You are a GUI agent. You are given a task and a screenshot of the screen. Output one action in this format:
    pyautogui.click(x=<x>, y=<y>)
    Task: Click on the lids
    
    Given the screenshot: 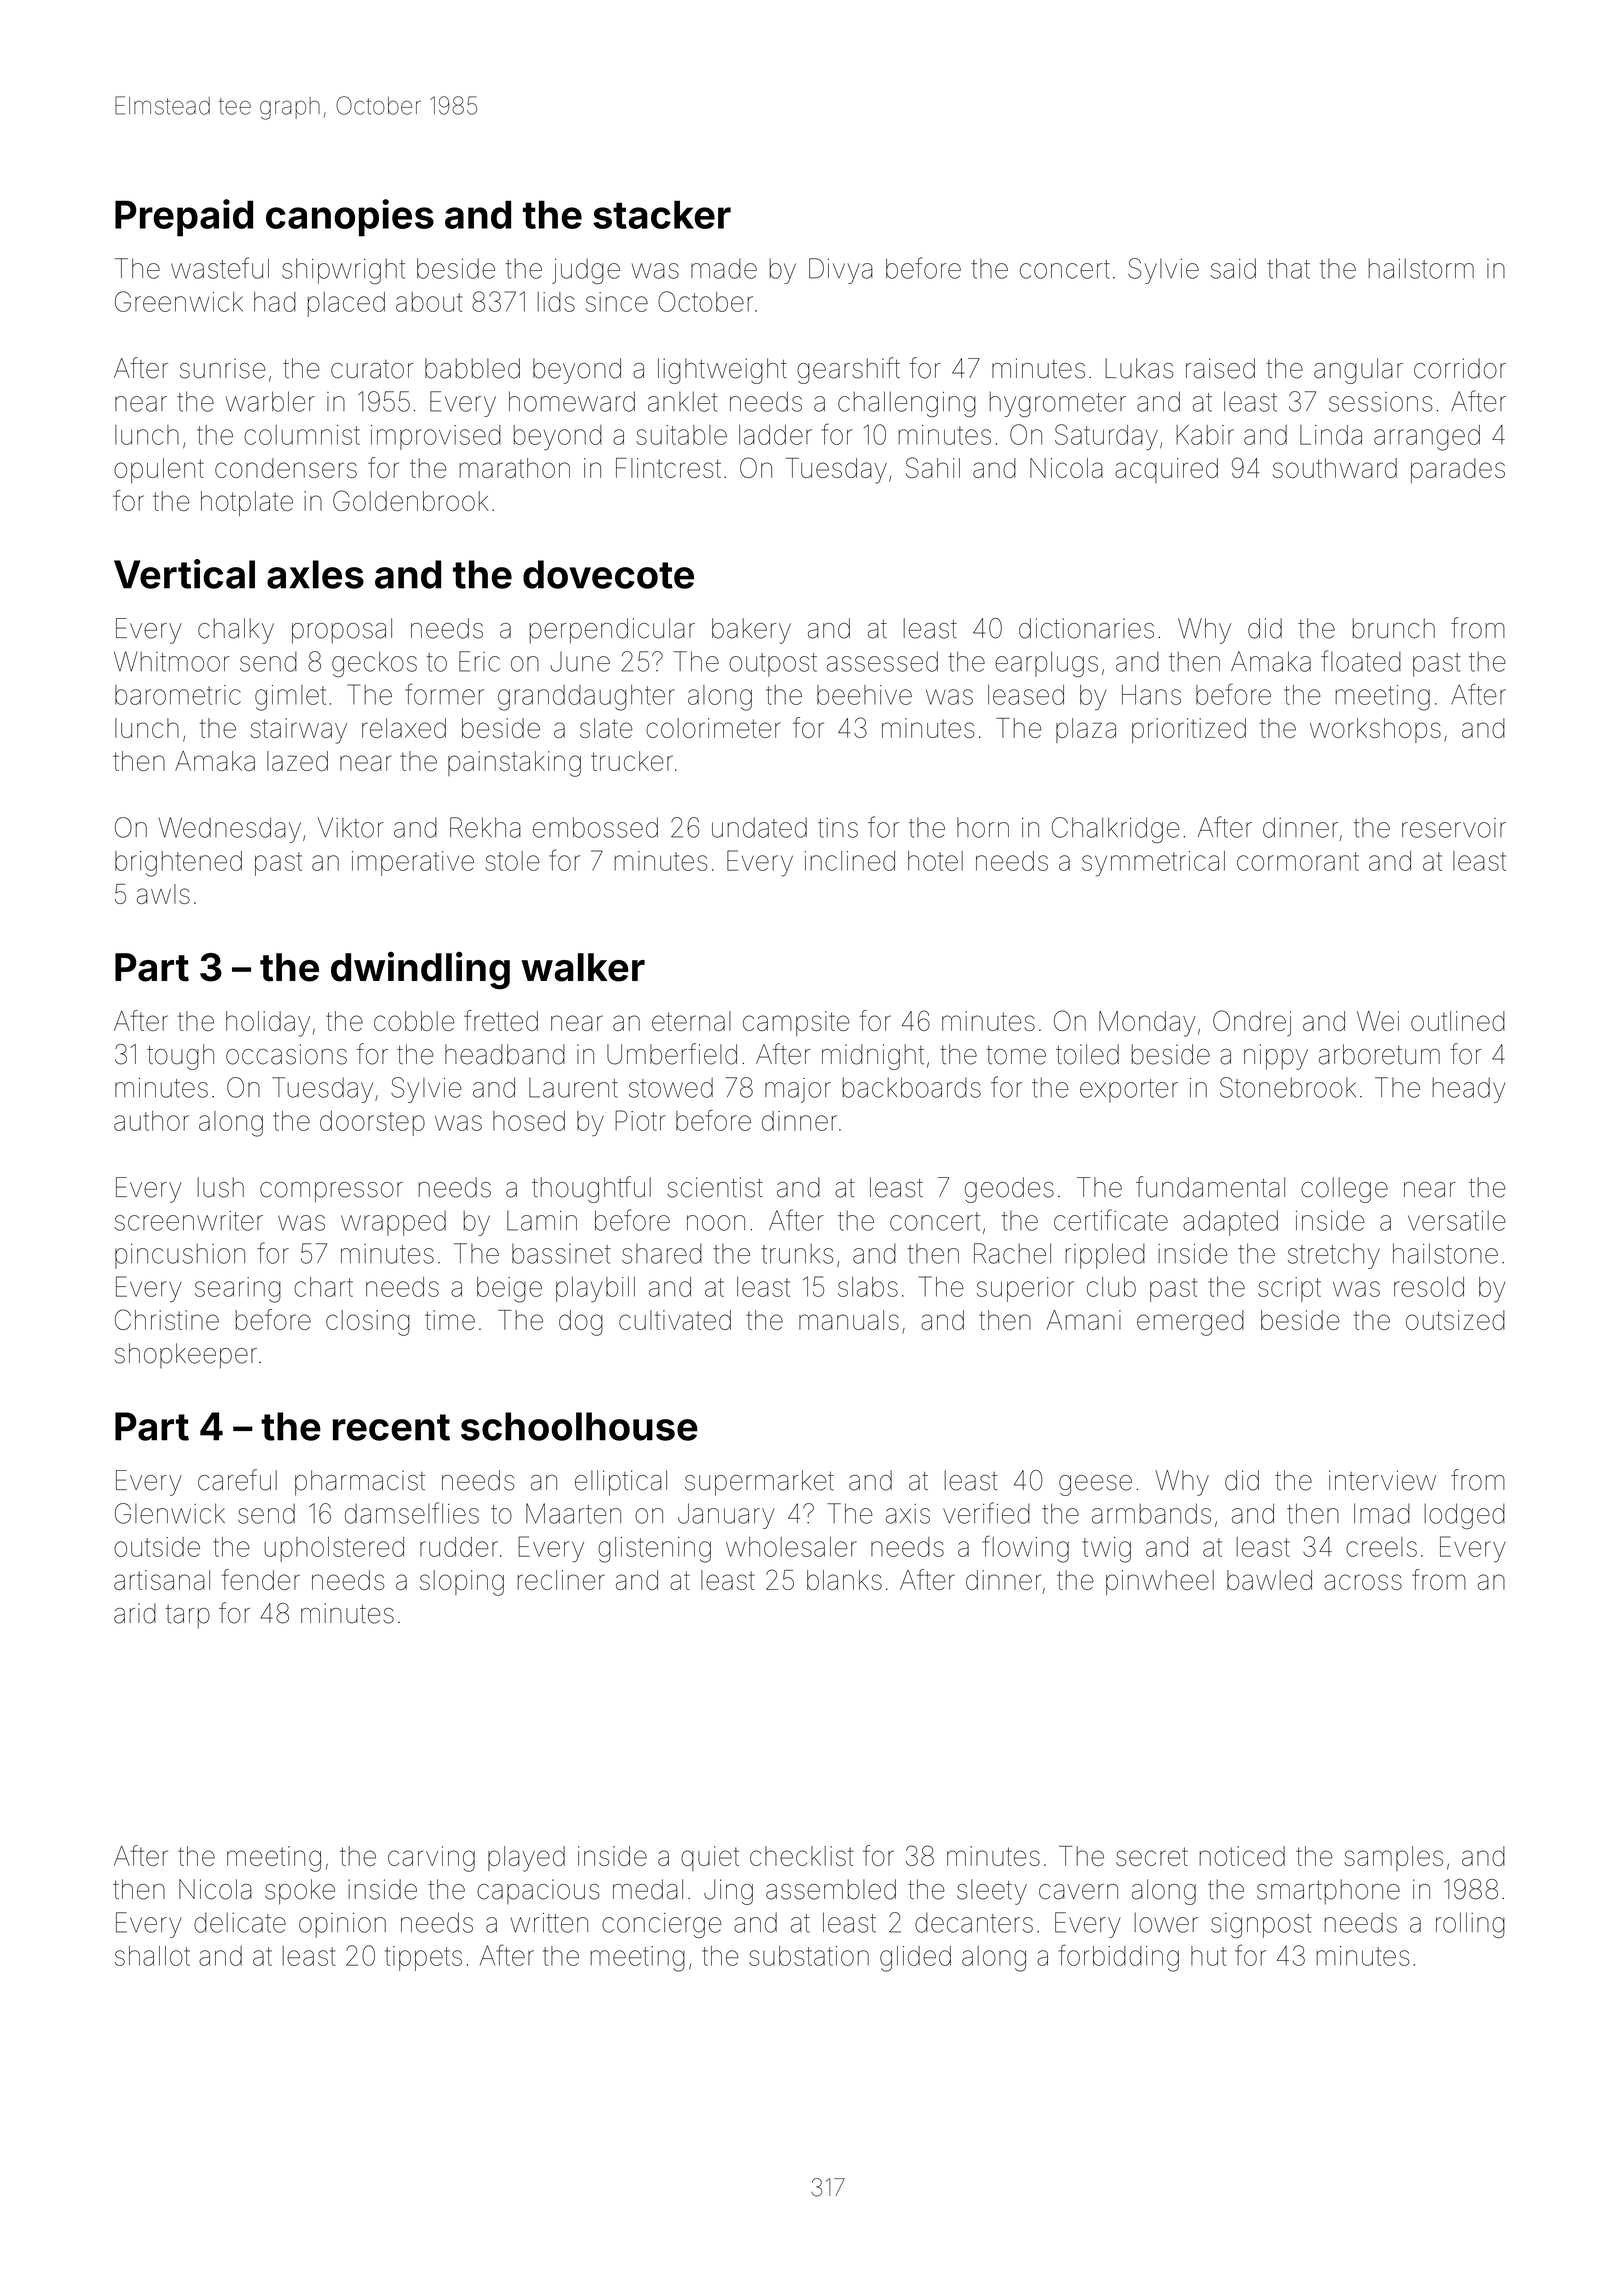 What is the action you would take?
    pyautogui.click(x=556, y=302)
